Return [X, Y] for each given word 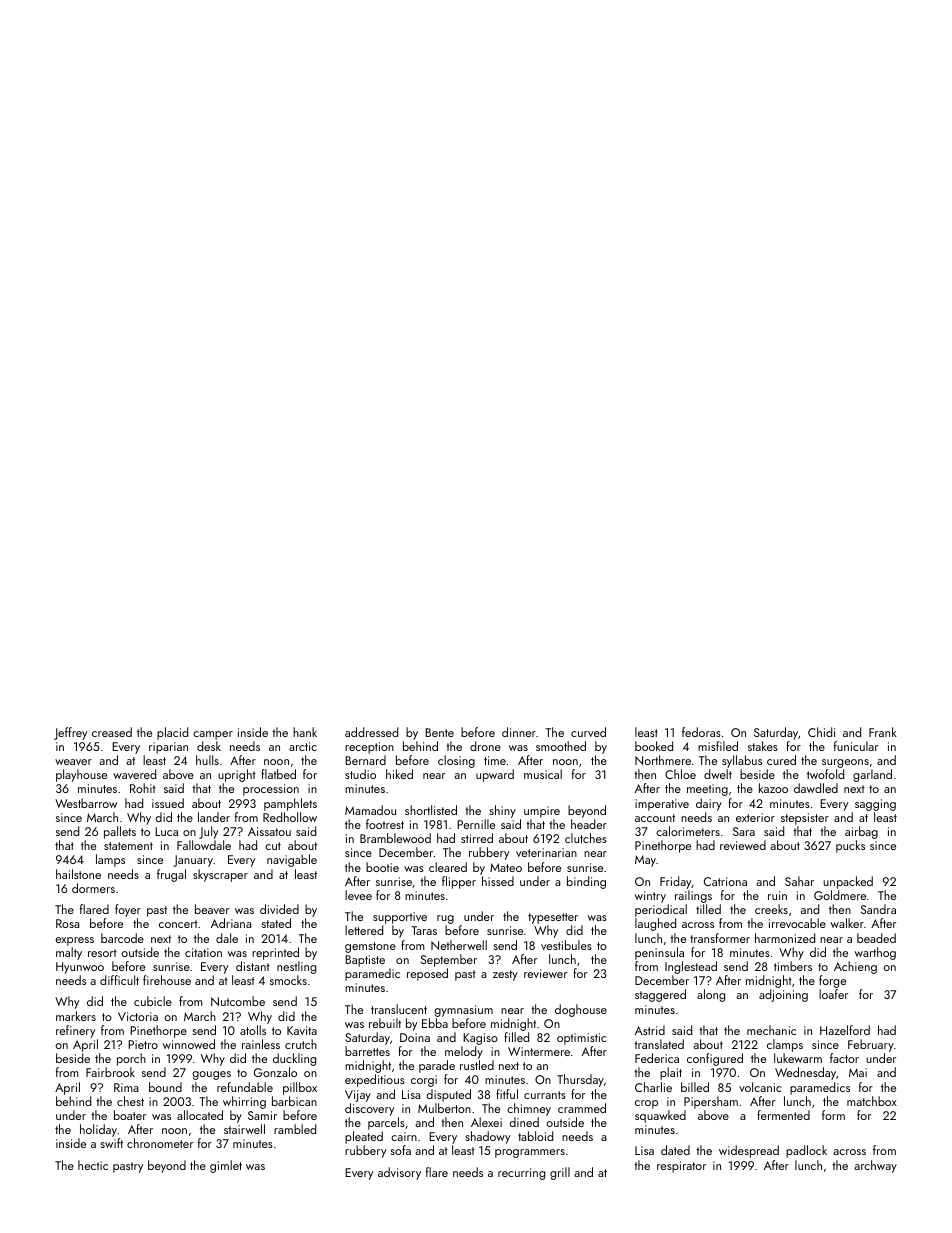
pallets [120, 832]
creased [112, 732]
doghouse [581, 1010]
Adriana [231, 923]
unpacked [848, 882]
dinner [519, 732]
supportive [400, 918]
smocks [288, 980]
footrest [385, 824]
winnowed [189, 1044]
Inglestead [691, 967]
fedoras [701, 732]
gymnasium [463, 1011]
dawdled [816, 788]
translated [659, 1044]
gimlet [226, 1166]
